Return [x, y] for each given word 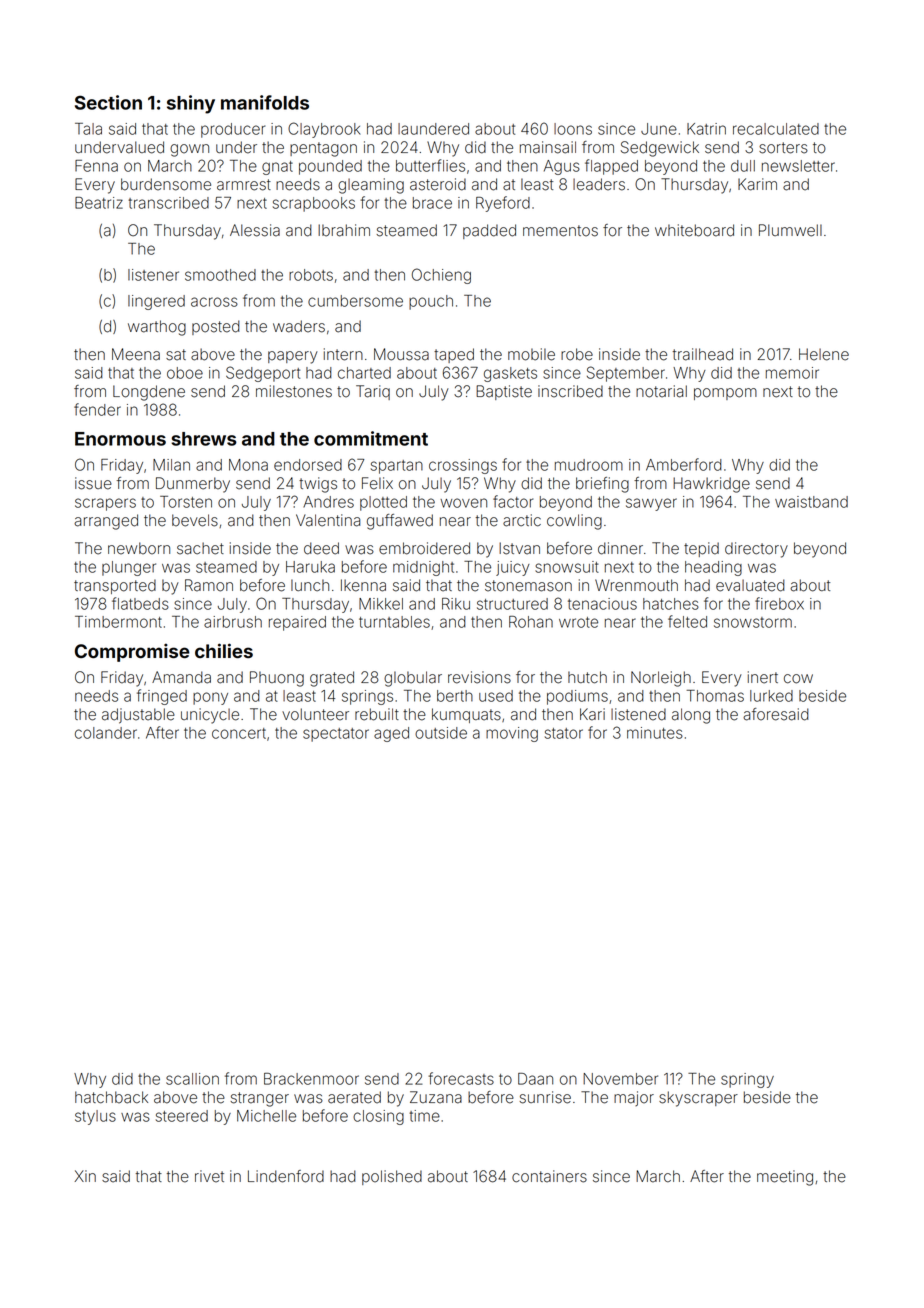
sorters [783, 148]
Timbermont [118, 622]
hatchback [111, 1097]
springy [747, 1080]
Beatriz [99, 203]
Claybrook [324, 130]
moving [512, 734]
